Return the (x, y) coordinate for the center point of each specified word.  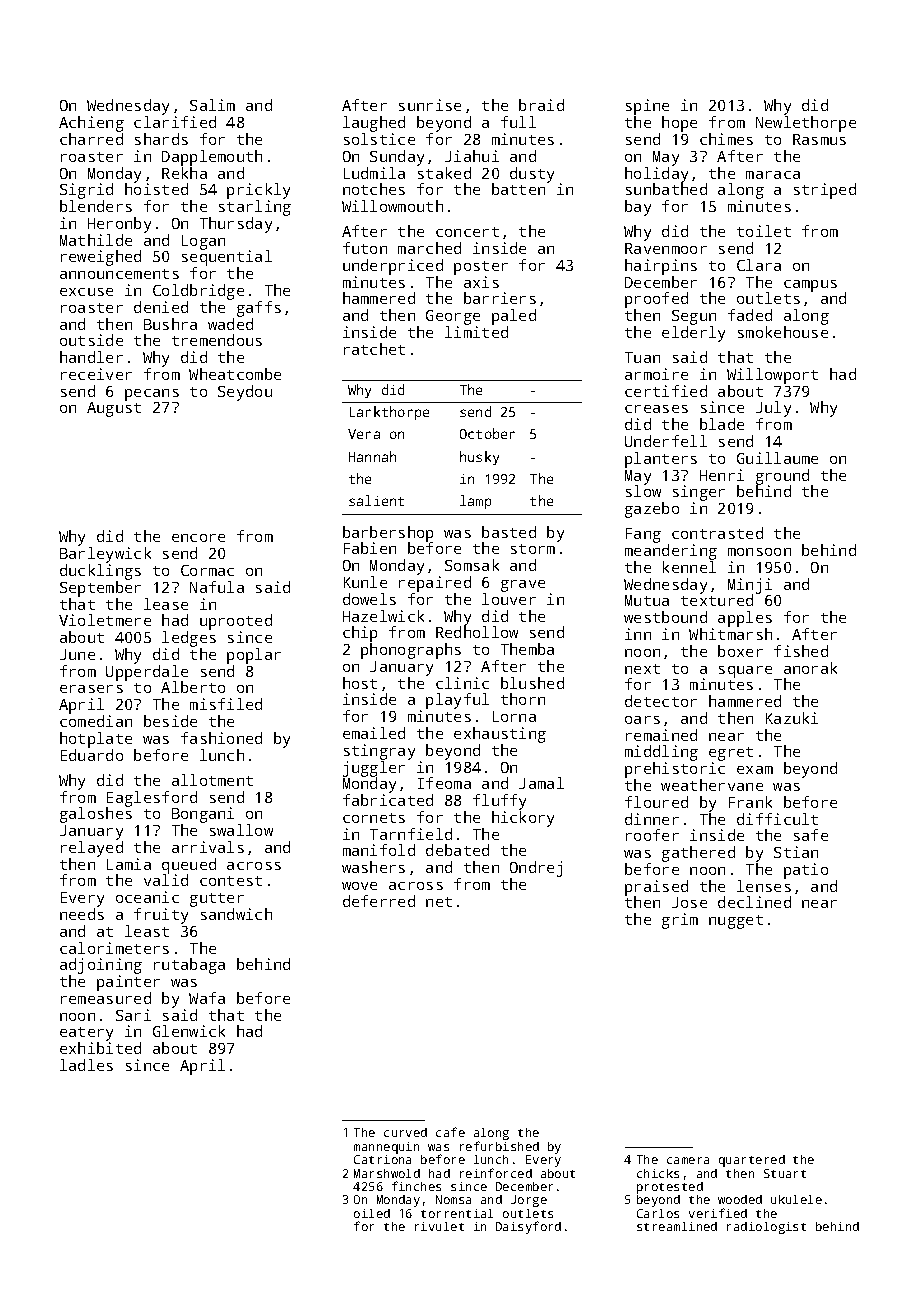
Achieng (91, 124)
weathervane (712, 785)
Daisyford (528, 1227)
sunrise (430, 105)
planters (661, 460)
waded (230, 324)
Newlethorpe (806, 124)
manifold (379, 850)
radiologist (766, 1228)
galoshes (96, 815)
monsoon (759, 552)
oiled (372, 1213)
